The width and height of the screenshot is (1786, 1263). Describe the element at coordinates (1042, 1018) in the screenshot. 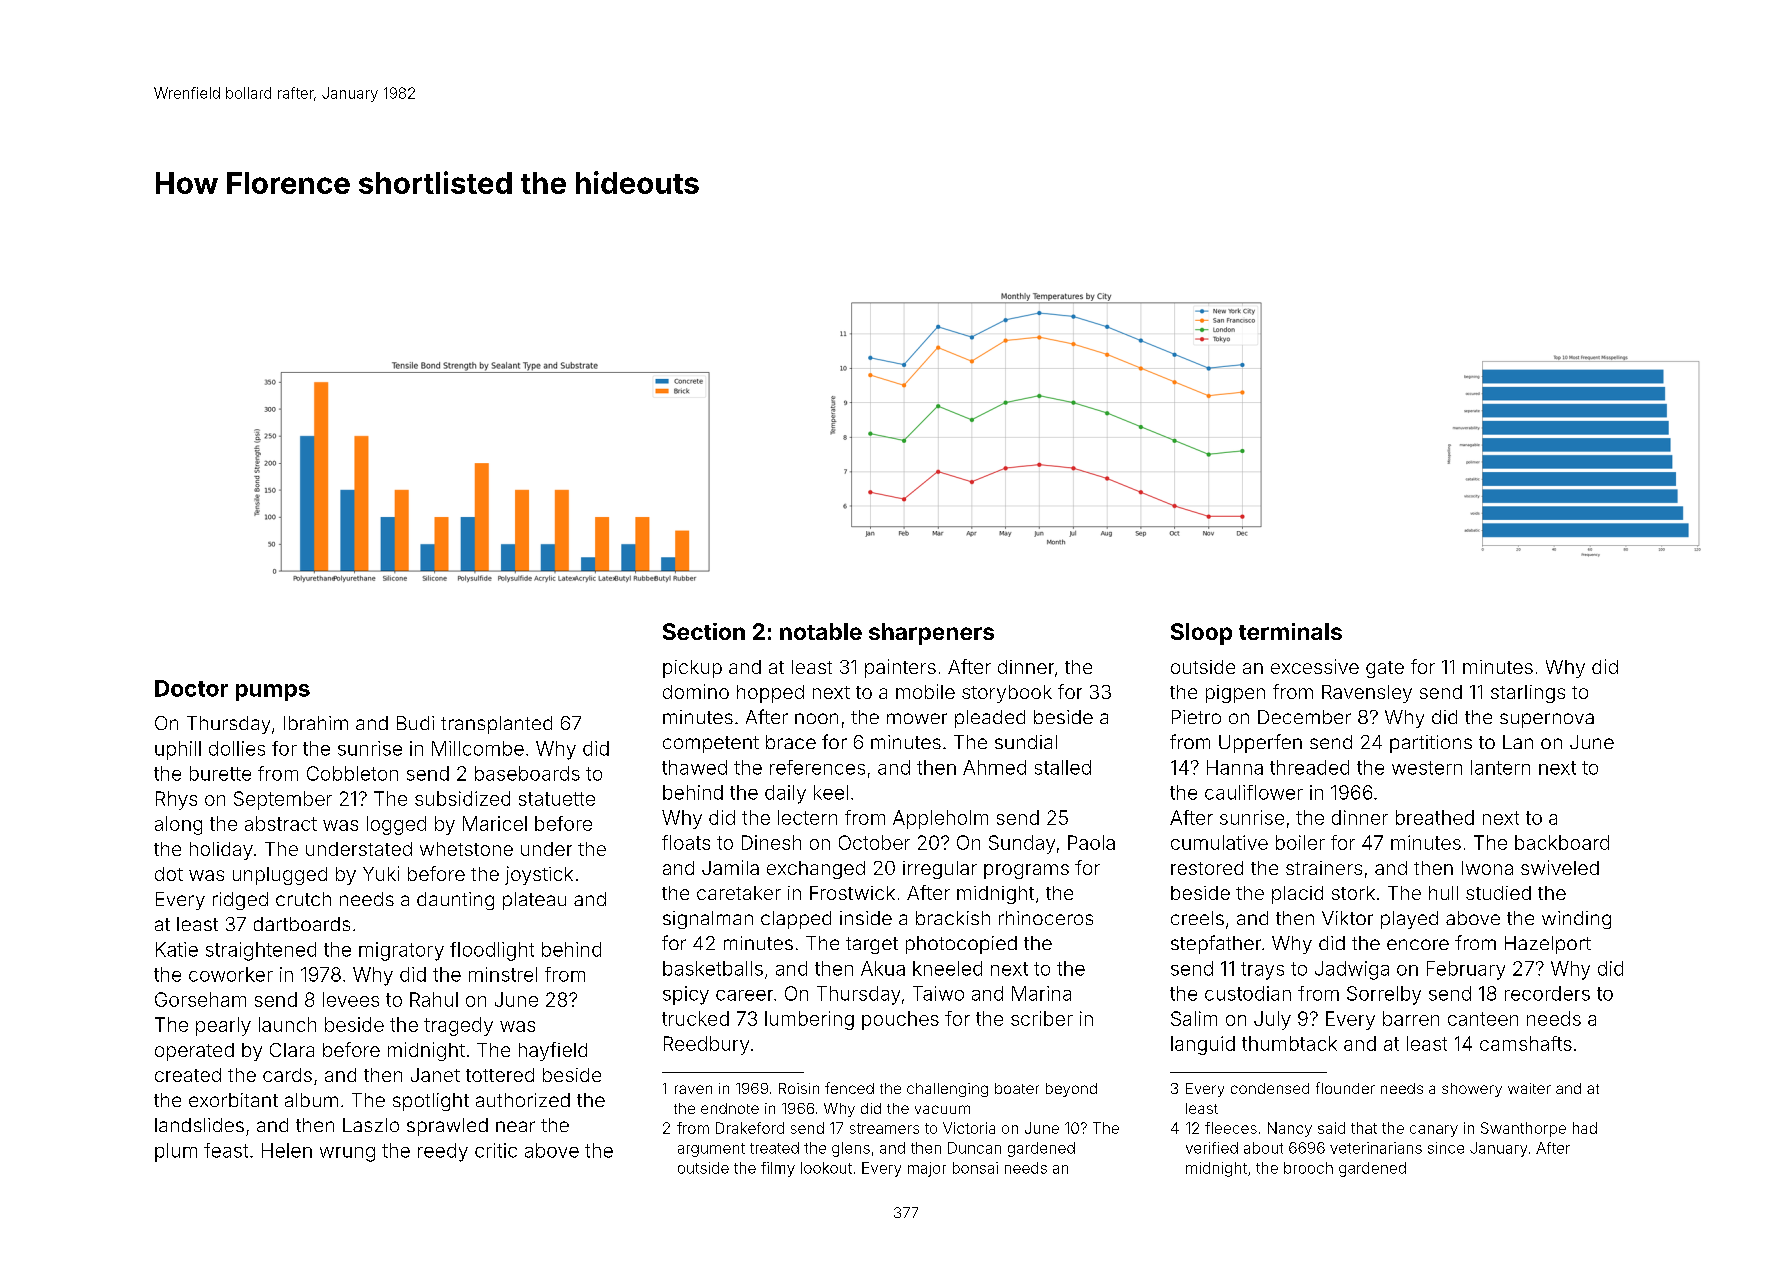

I see `scriber` at that location.
